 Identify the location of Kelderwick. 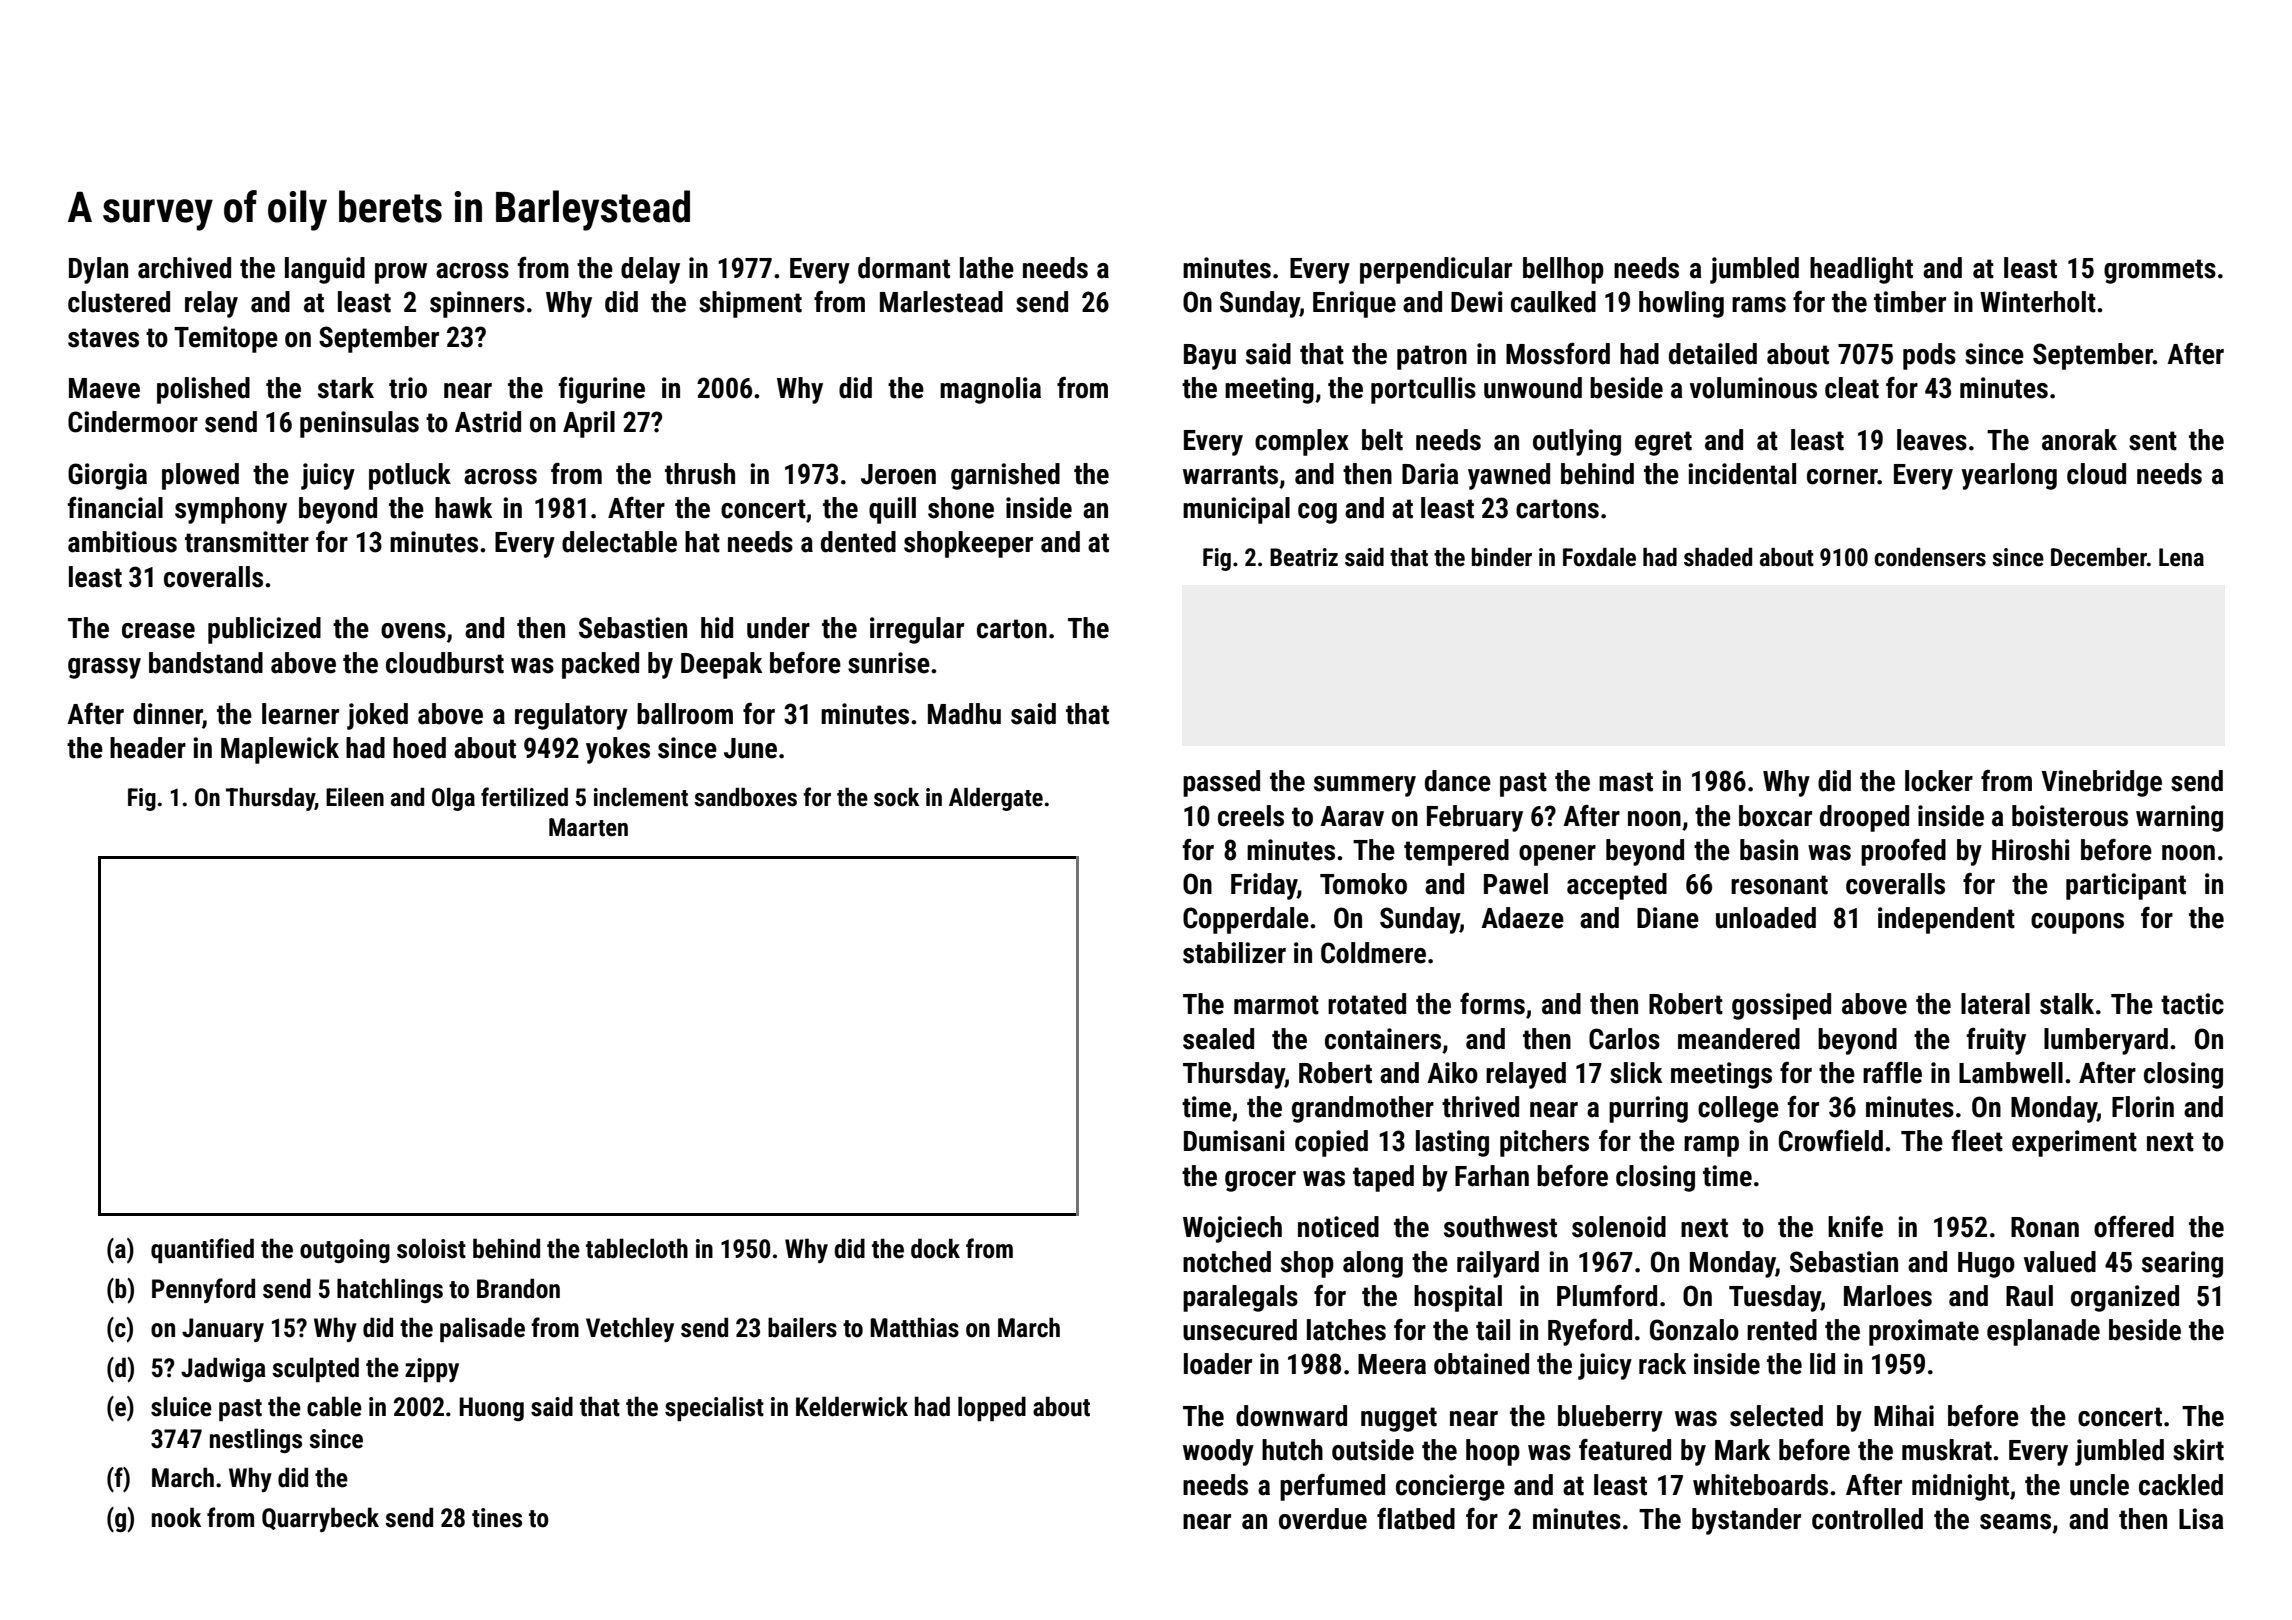
(852, 1406).
